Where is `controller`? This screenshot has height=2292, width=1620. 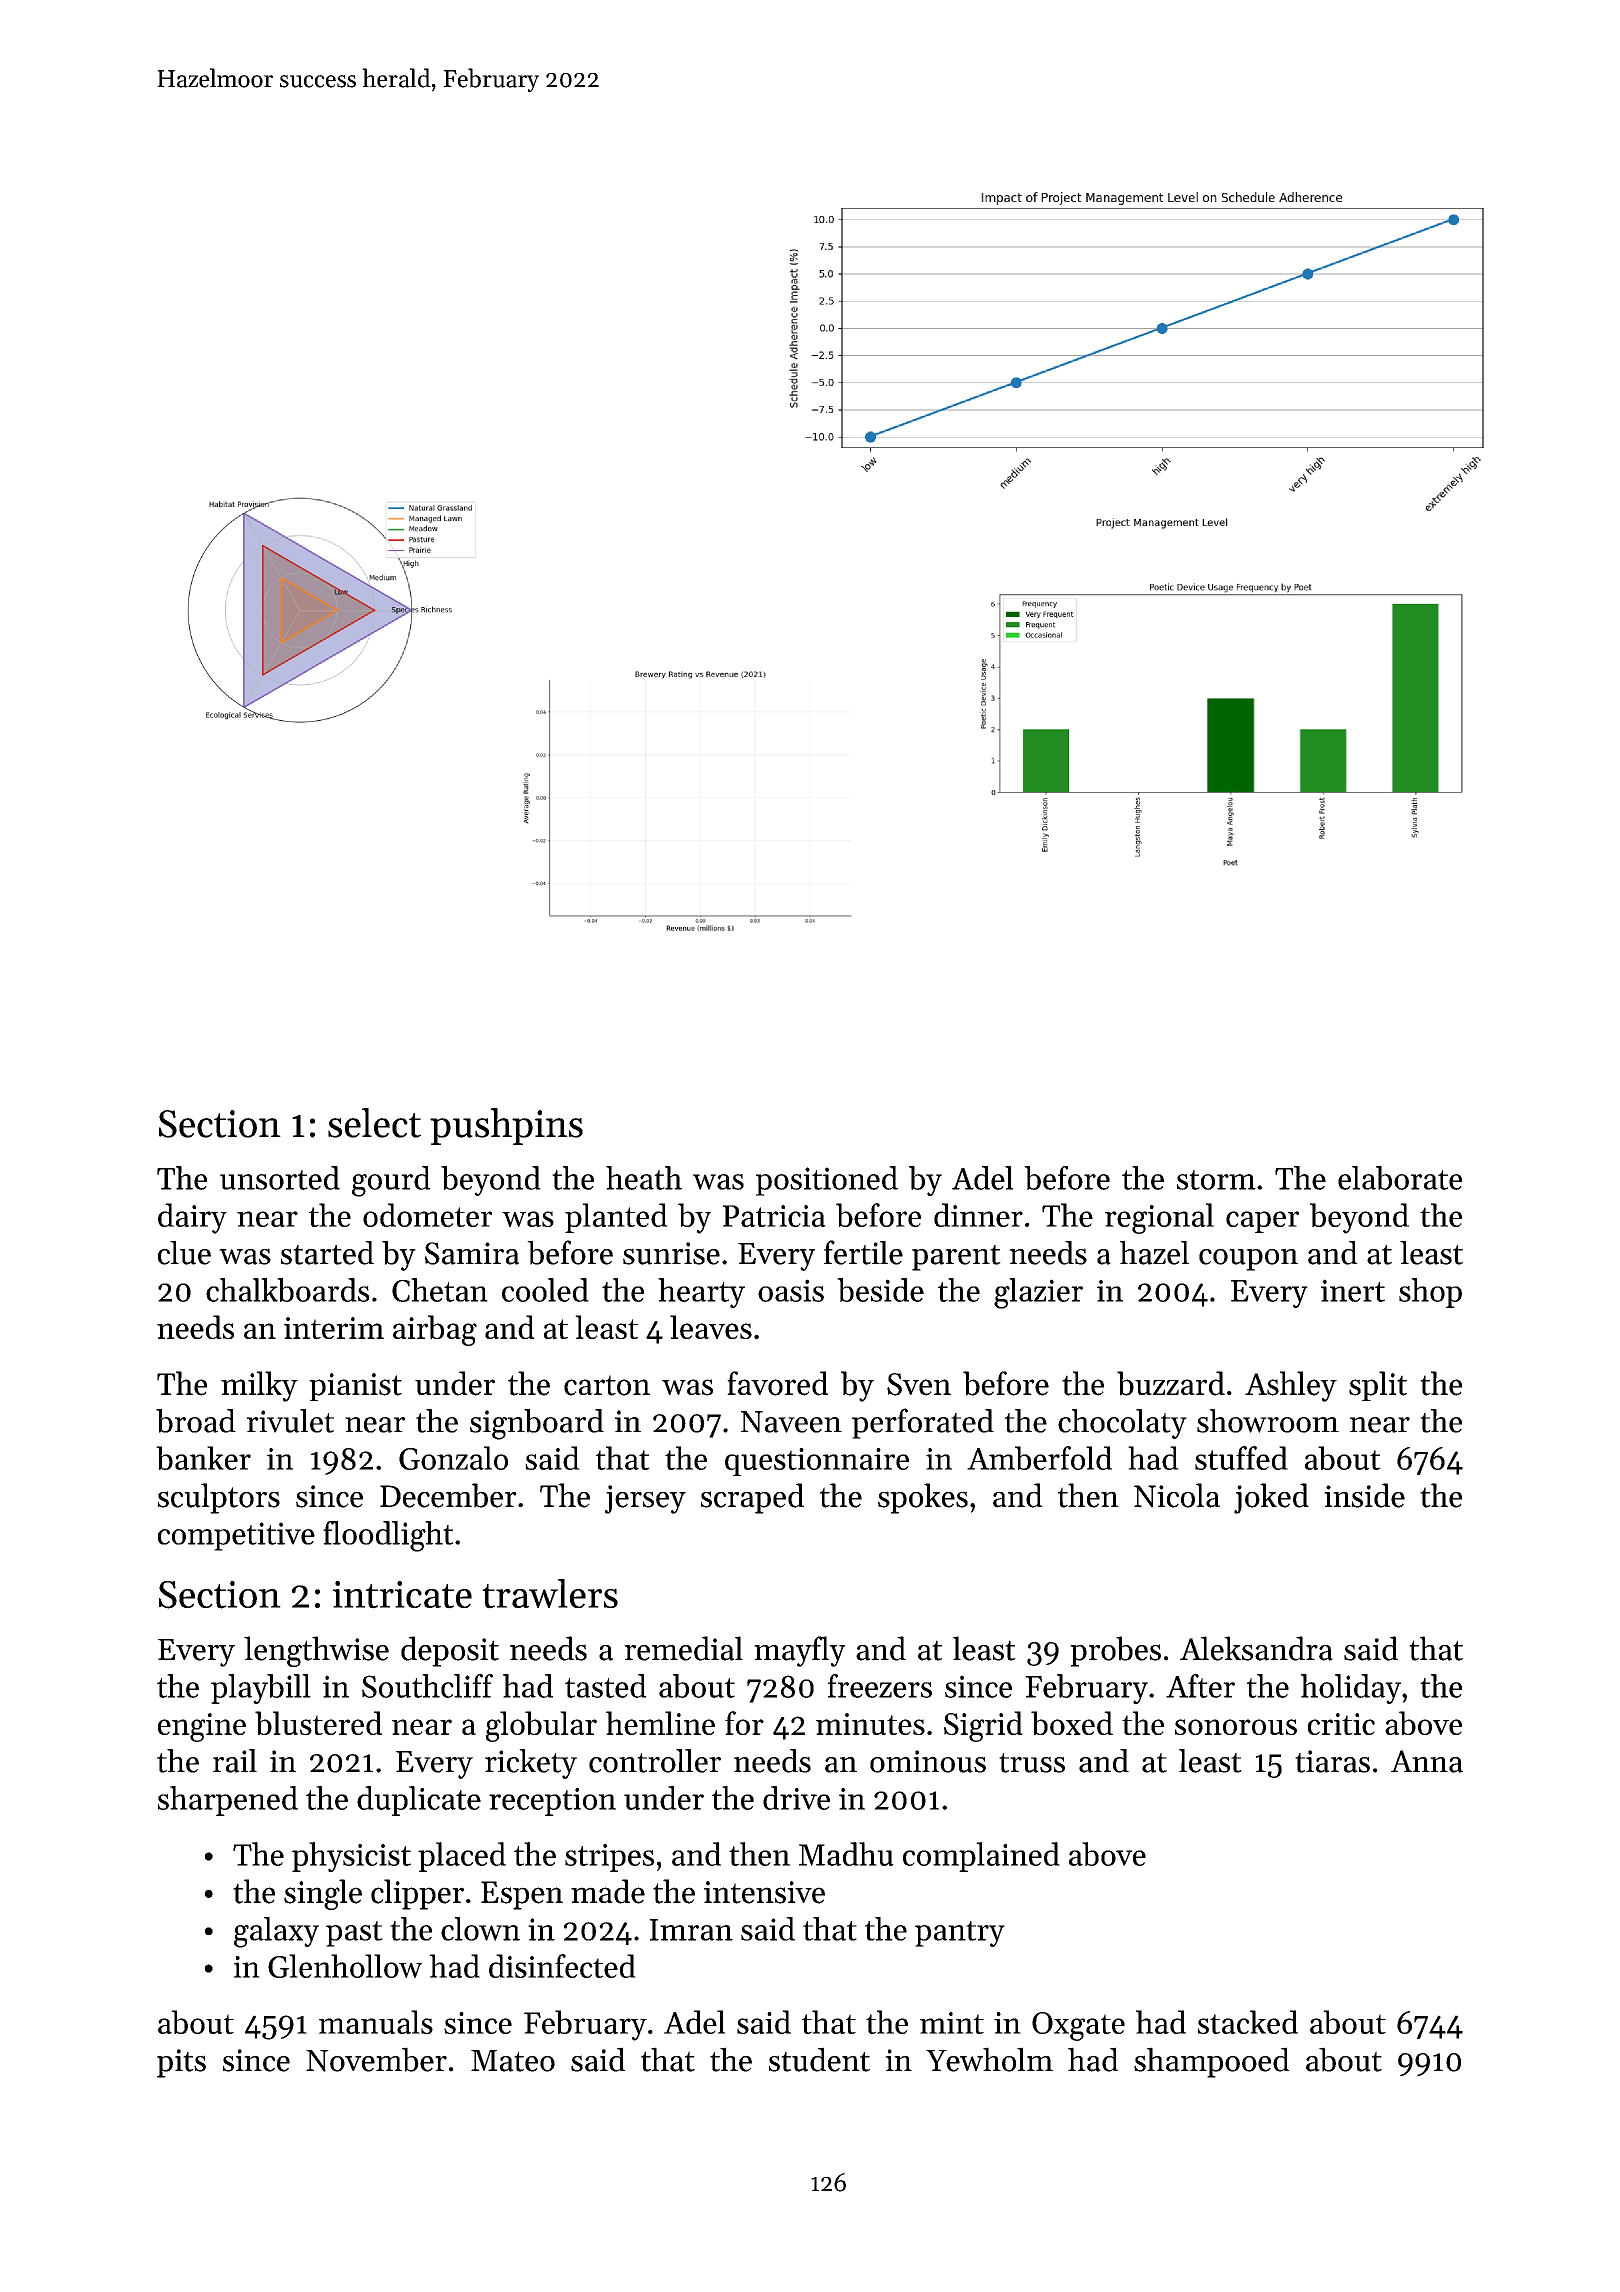 controller is located at coordinates (655, 1761).
